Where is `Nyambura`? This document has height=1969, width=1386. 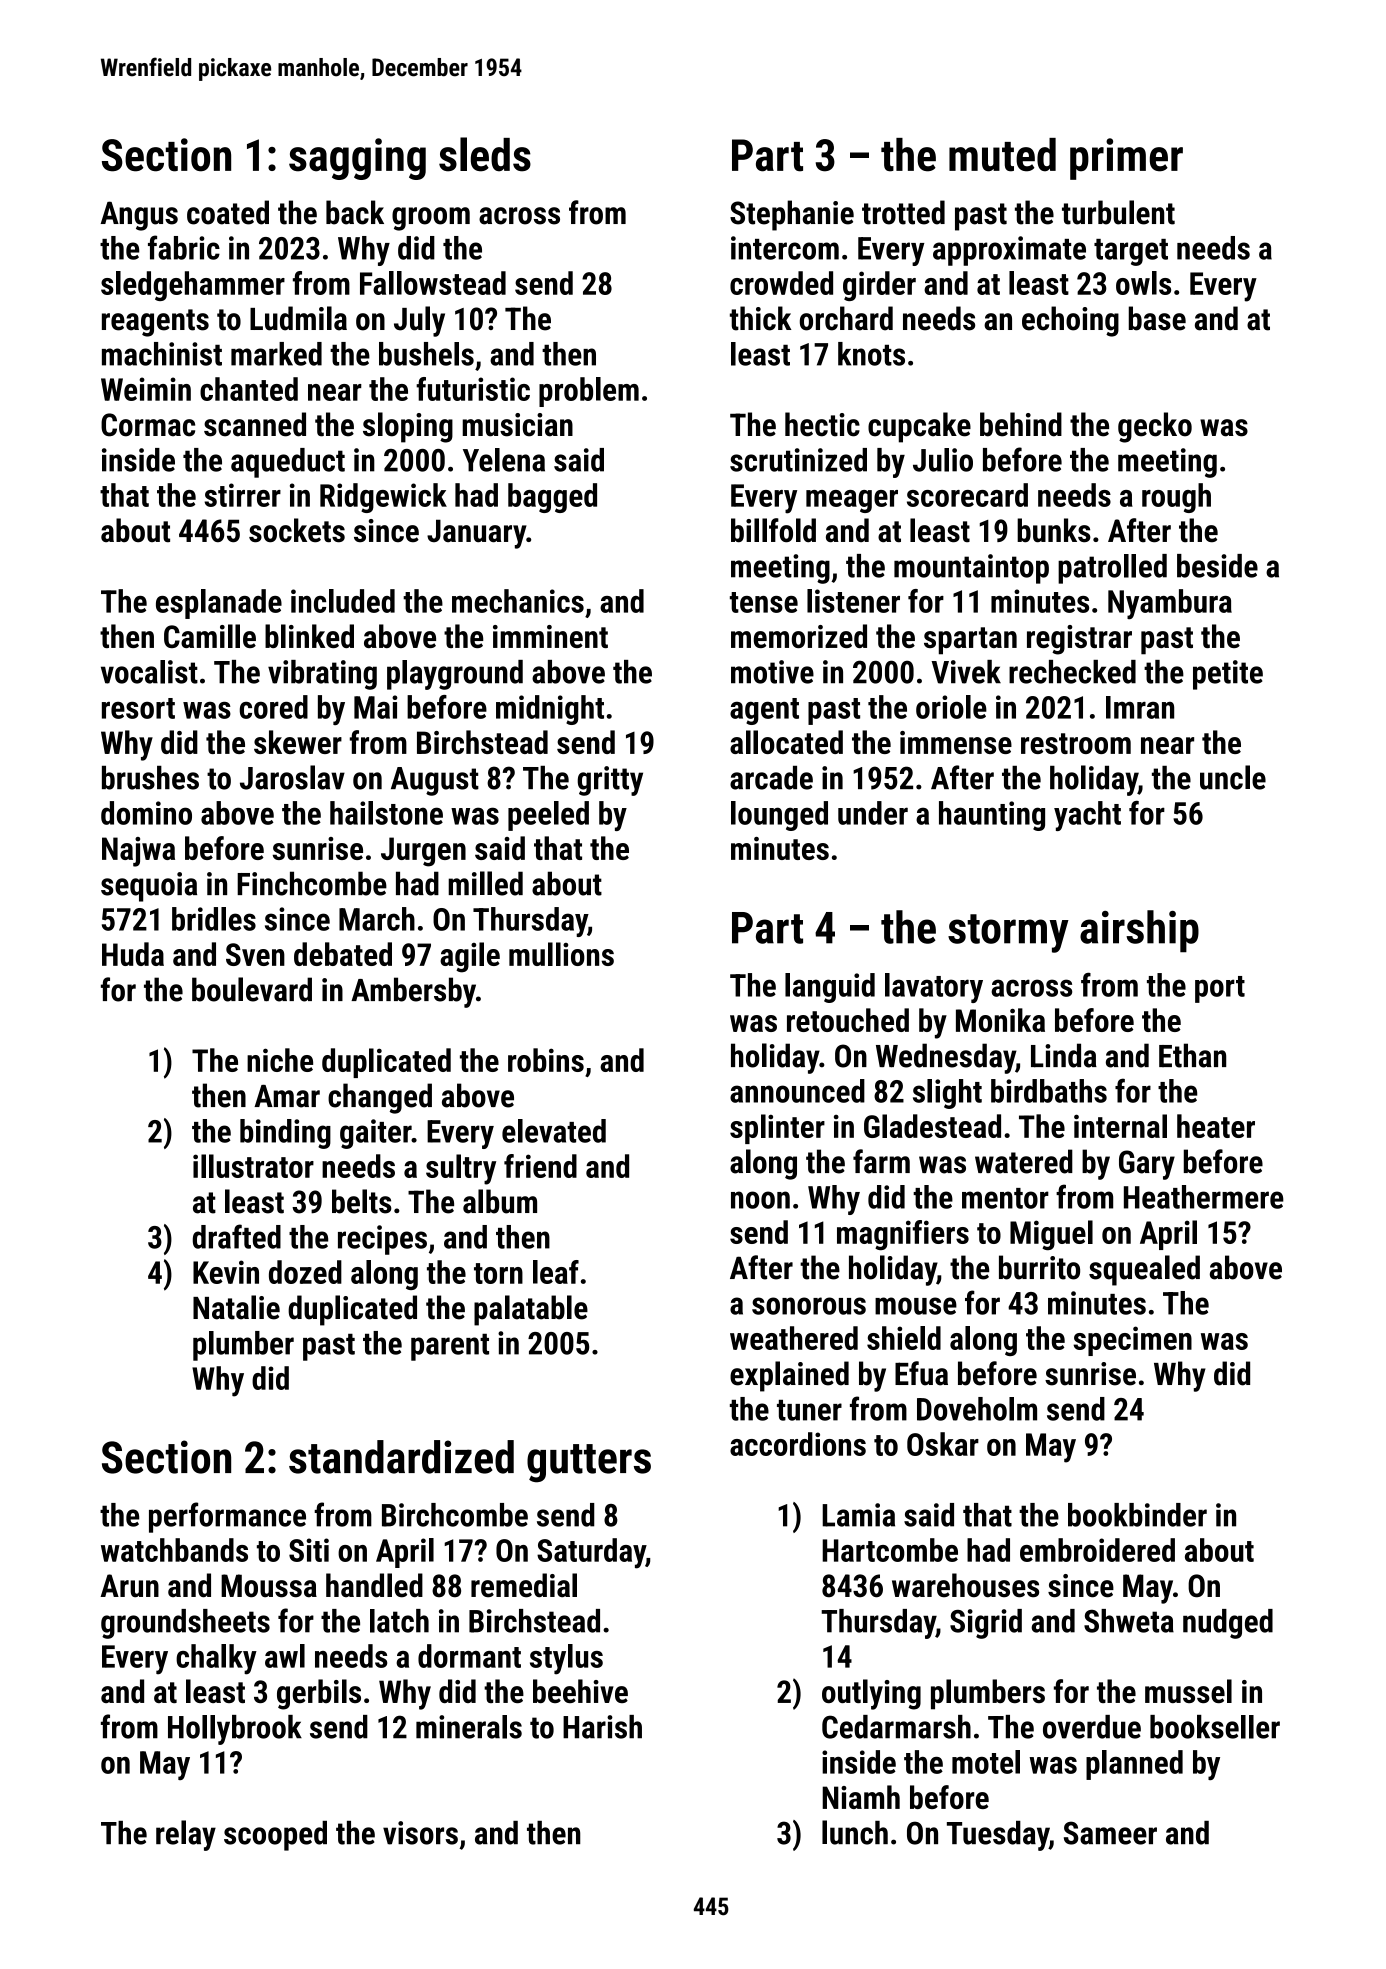
Nyambura is located at coordinates (1170, 604).
